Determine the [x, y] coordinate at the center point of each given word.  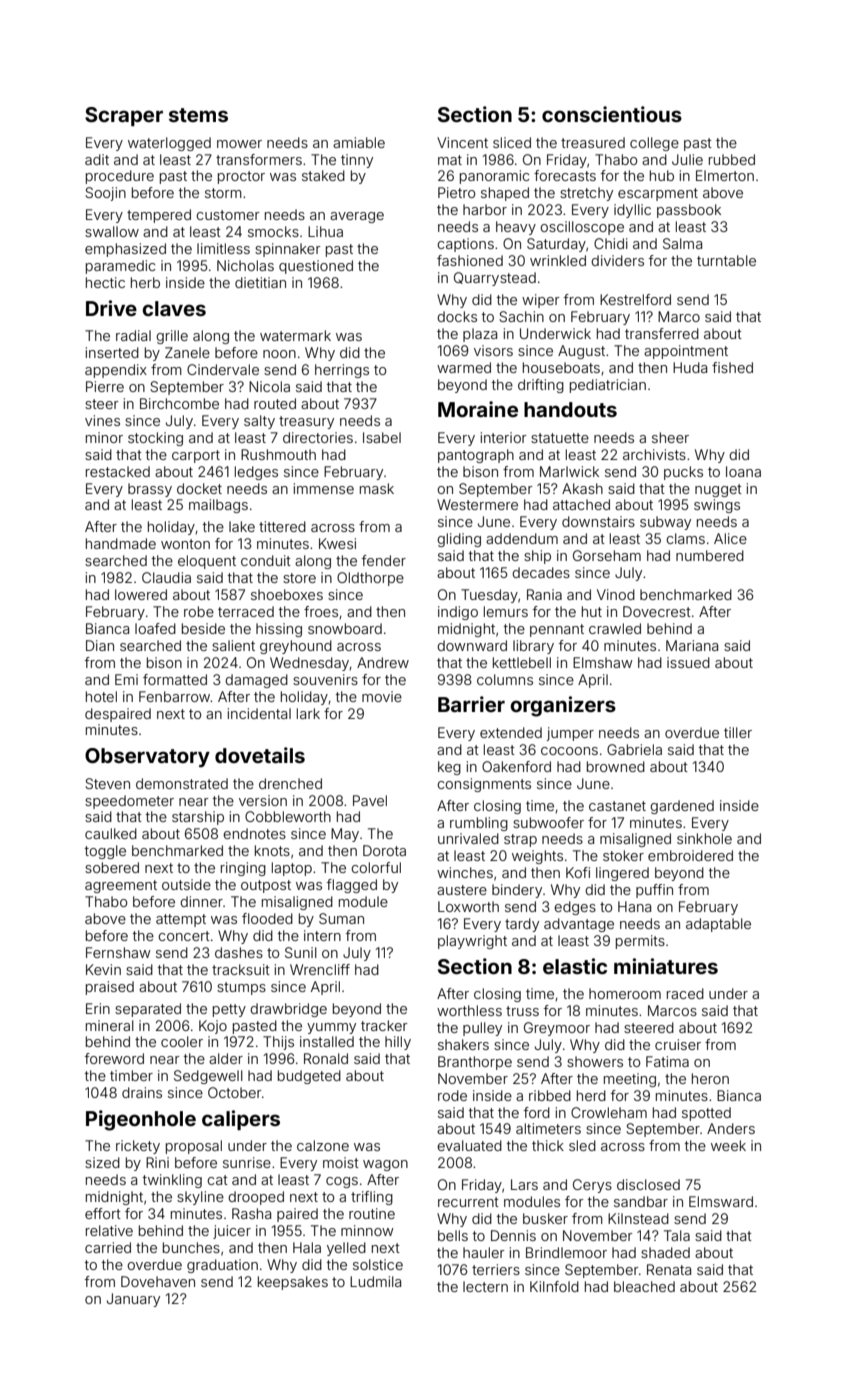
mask [377, 488]
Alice [730, 538]
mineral [110, 1025]
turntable [726, 260]
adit [97, 159]
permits [640, 942]
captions [465, 245]
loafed [155, 628]
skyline [200, 1198]
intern [322, 935]
